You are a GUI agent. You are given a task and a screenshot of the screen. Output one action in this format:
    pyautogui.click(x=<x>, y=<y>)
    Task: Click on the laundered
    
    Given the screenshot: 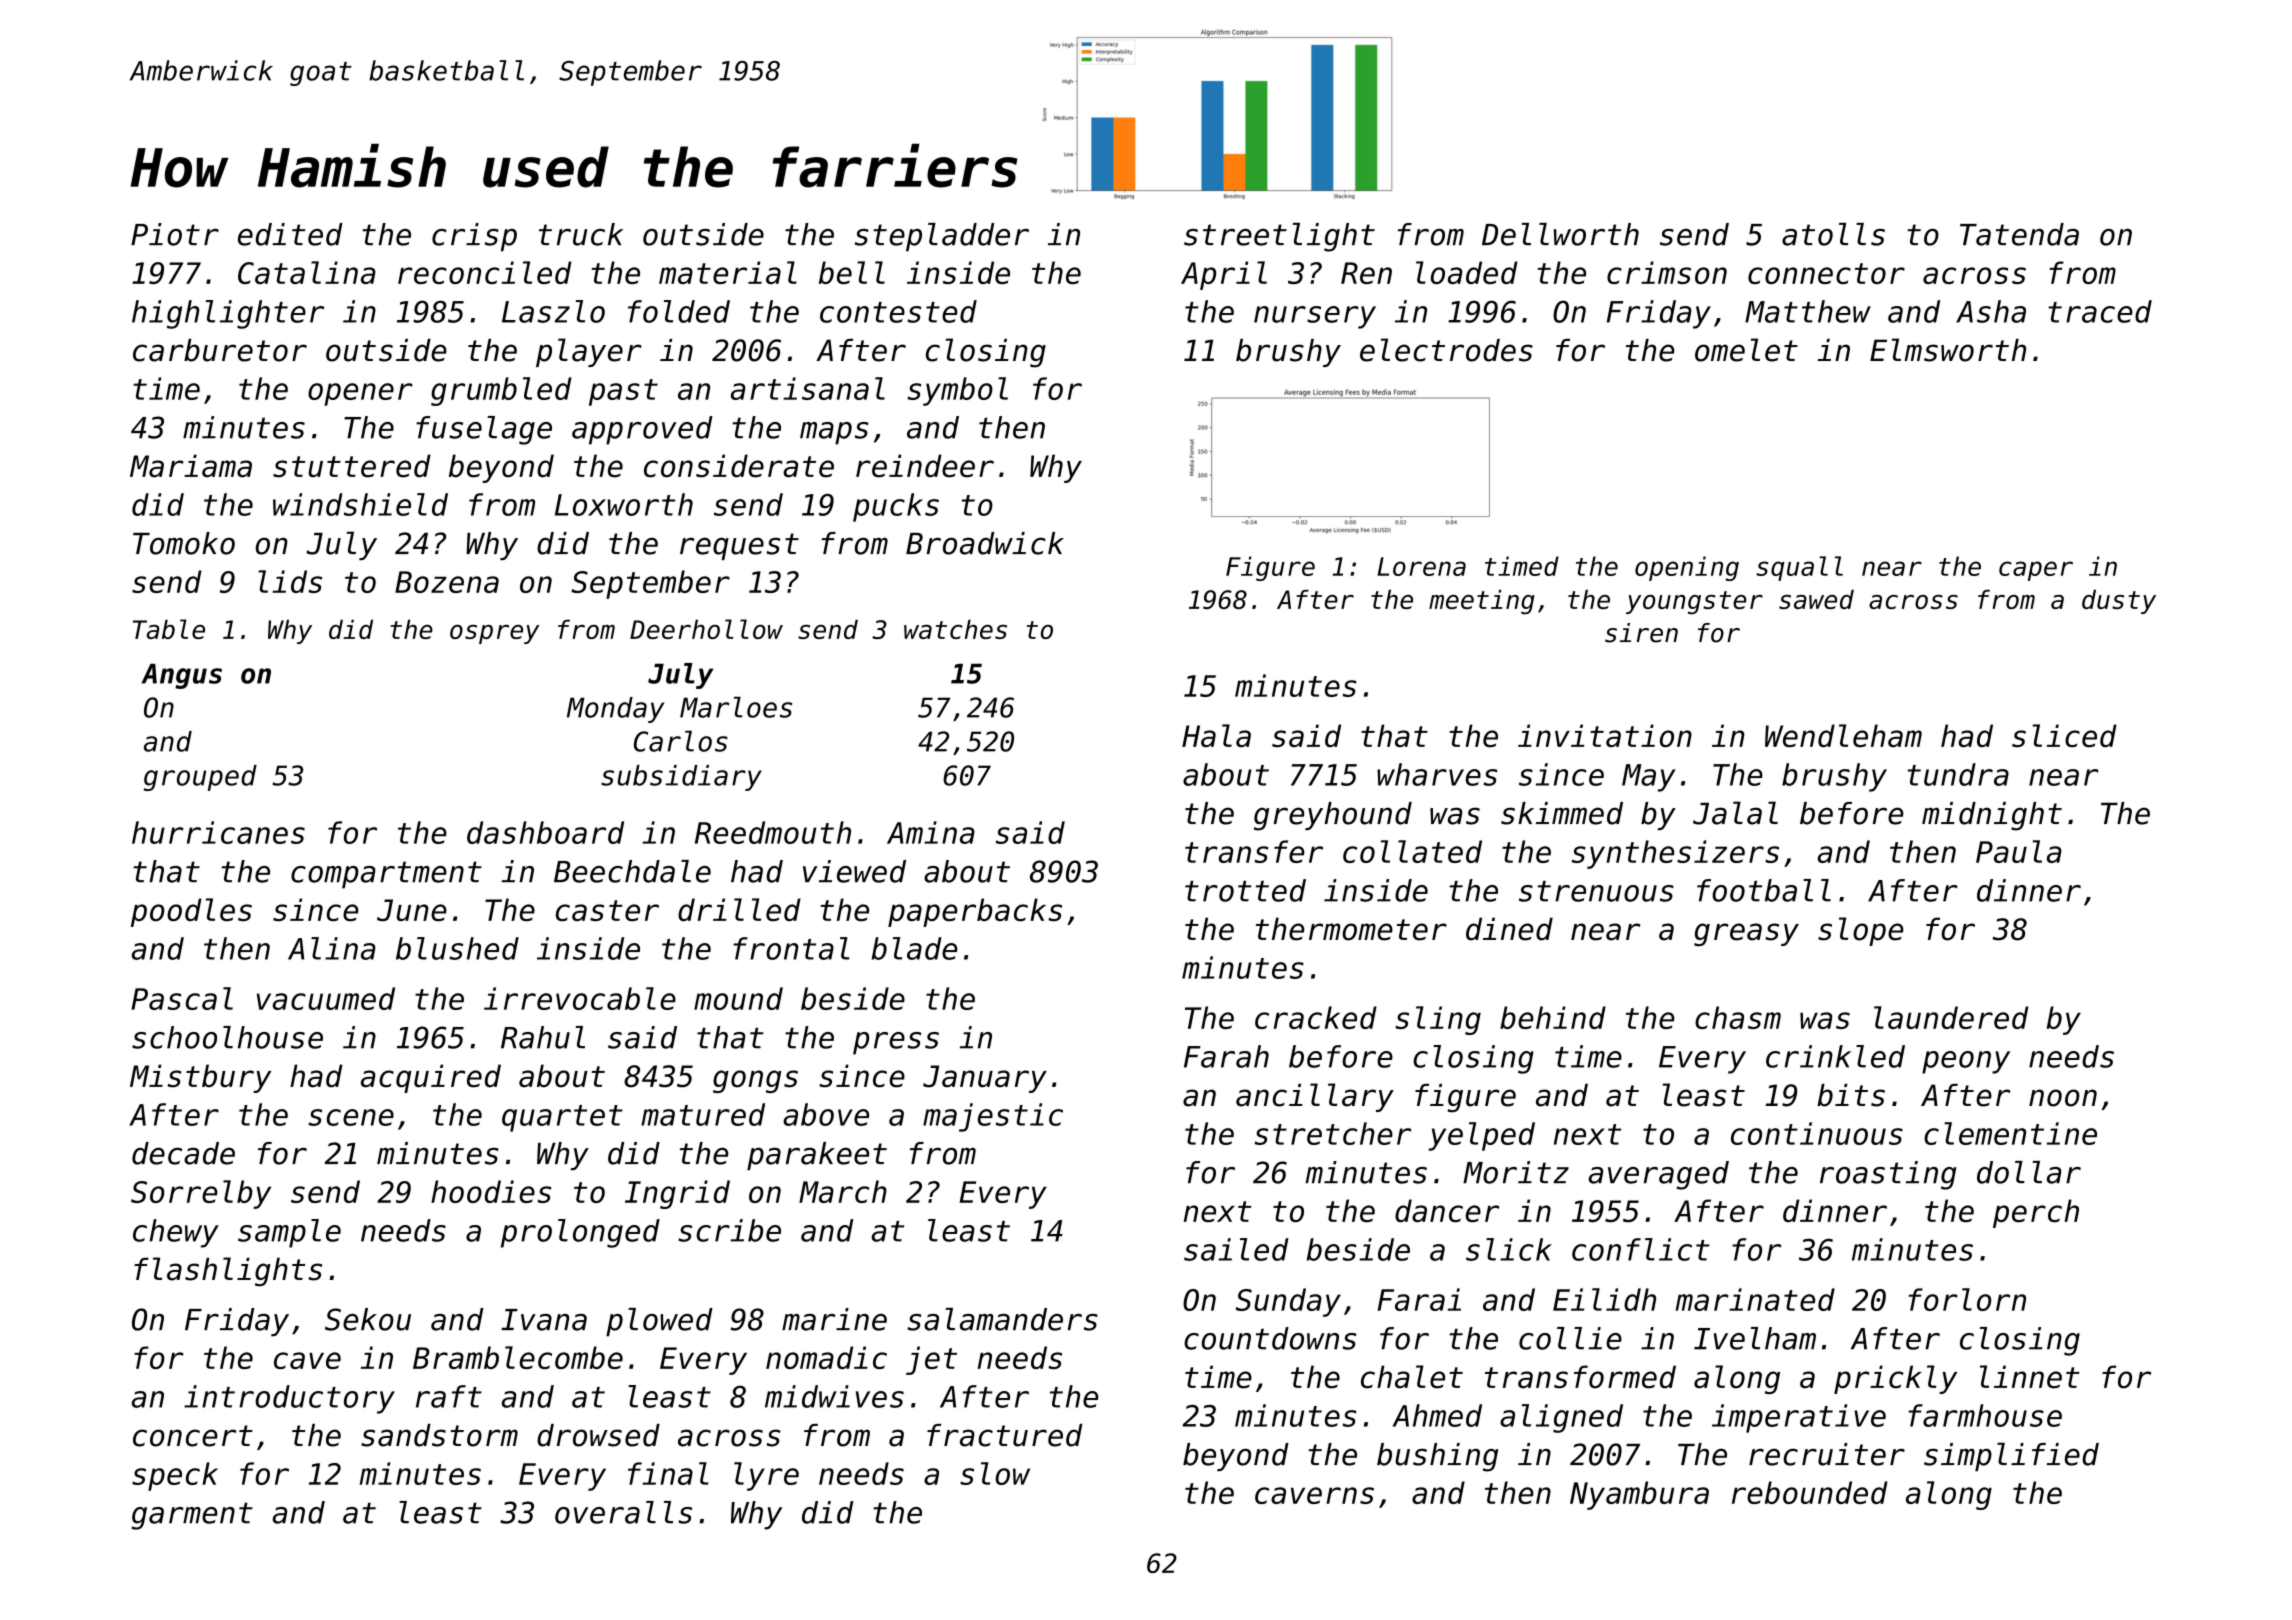 What is the action you would take?
    pyautogui.click(x=1951, y=1017)
